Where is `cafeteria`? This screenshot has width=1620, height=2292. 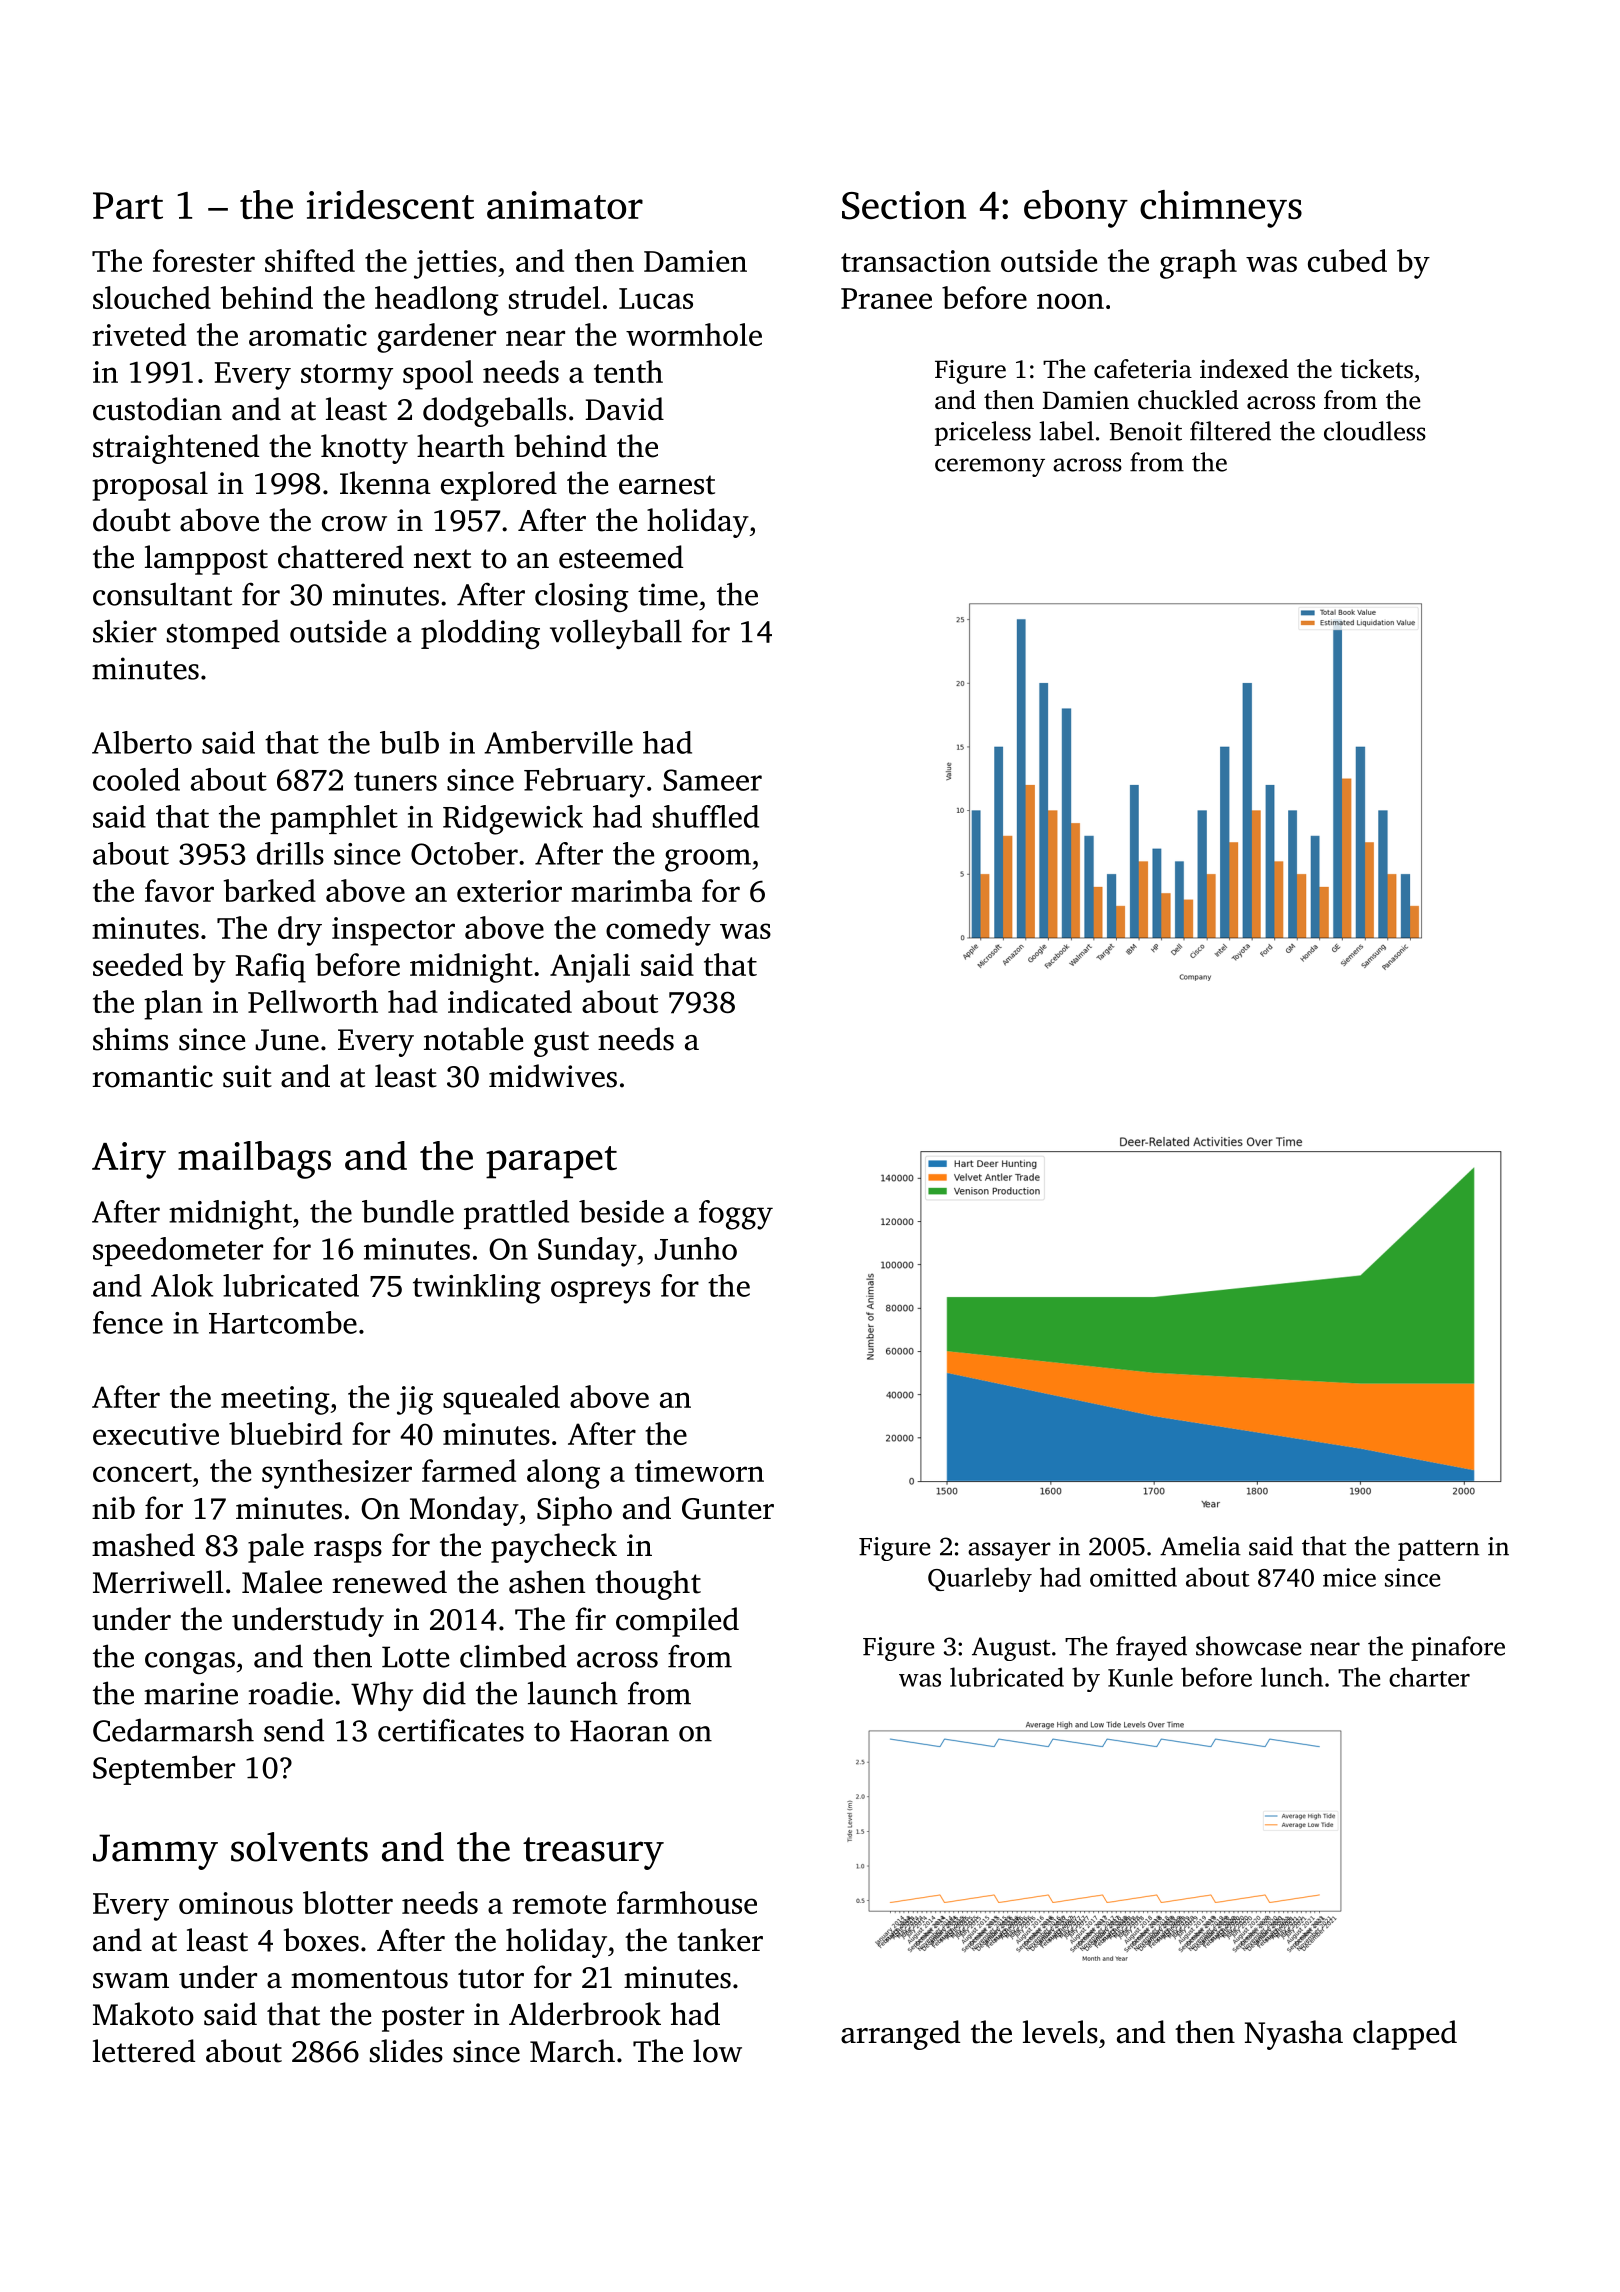 cafeteria is located at coordinates (1143, 369).
